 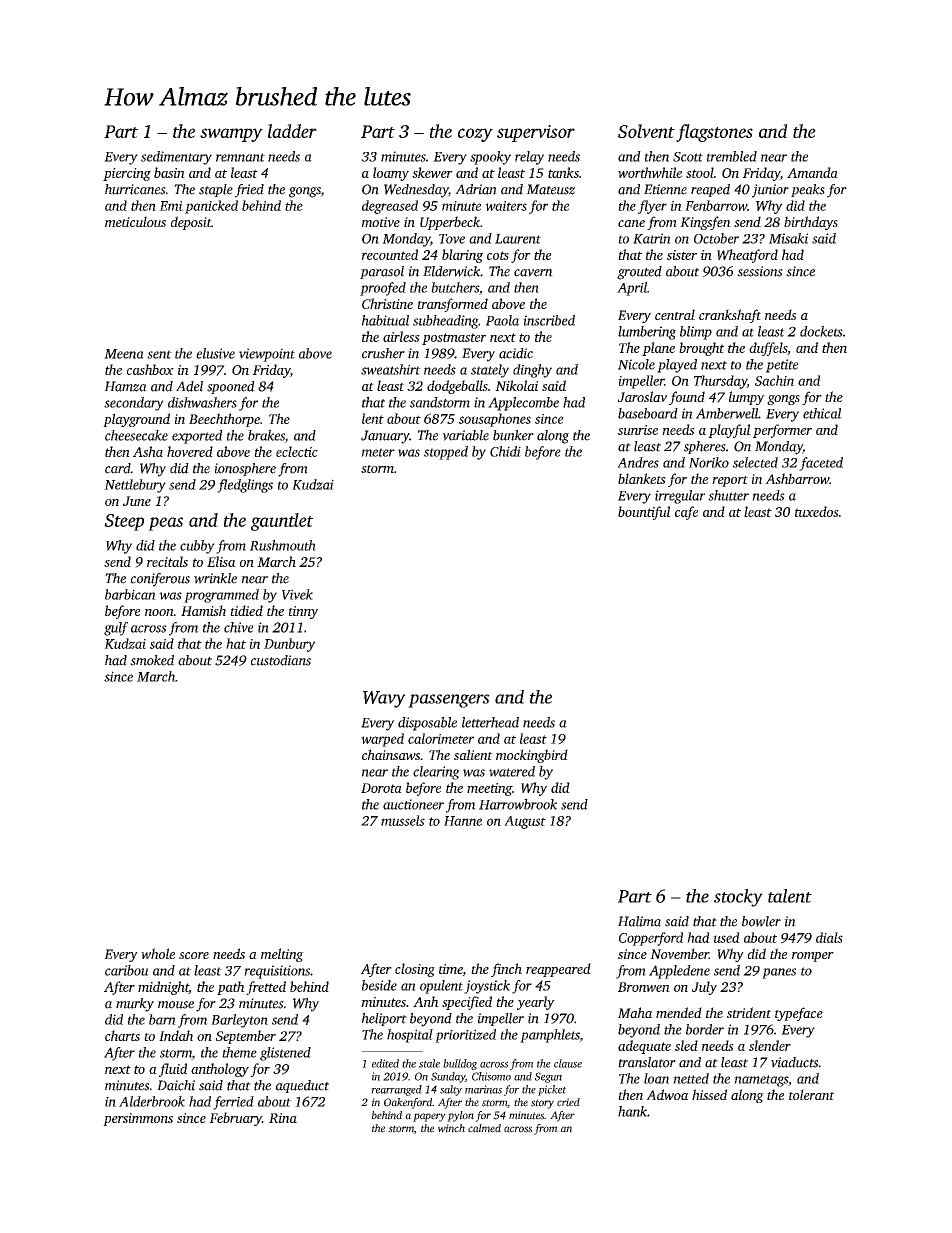 I want to click on cozy, so click(x=475, y=135).
